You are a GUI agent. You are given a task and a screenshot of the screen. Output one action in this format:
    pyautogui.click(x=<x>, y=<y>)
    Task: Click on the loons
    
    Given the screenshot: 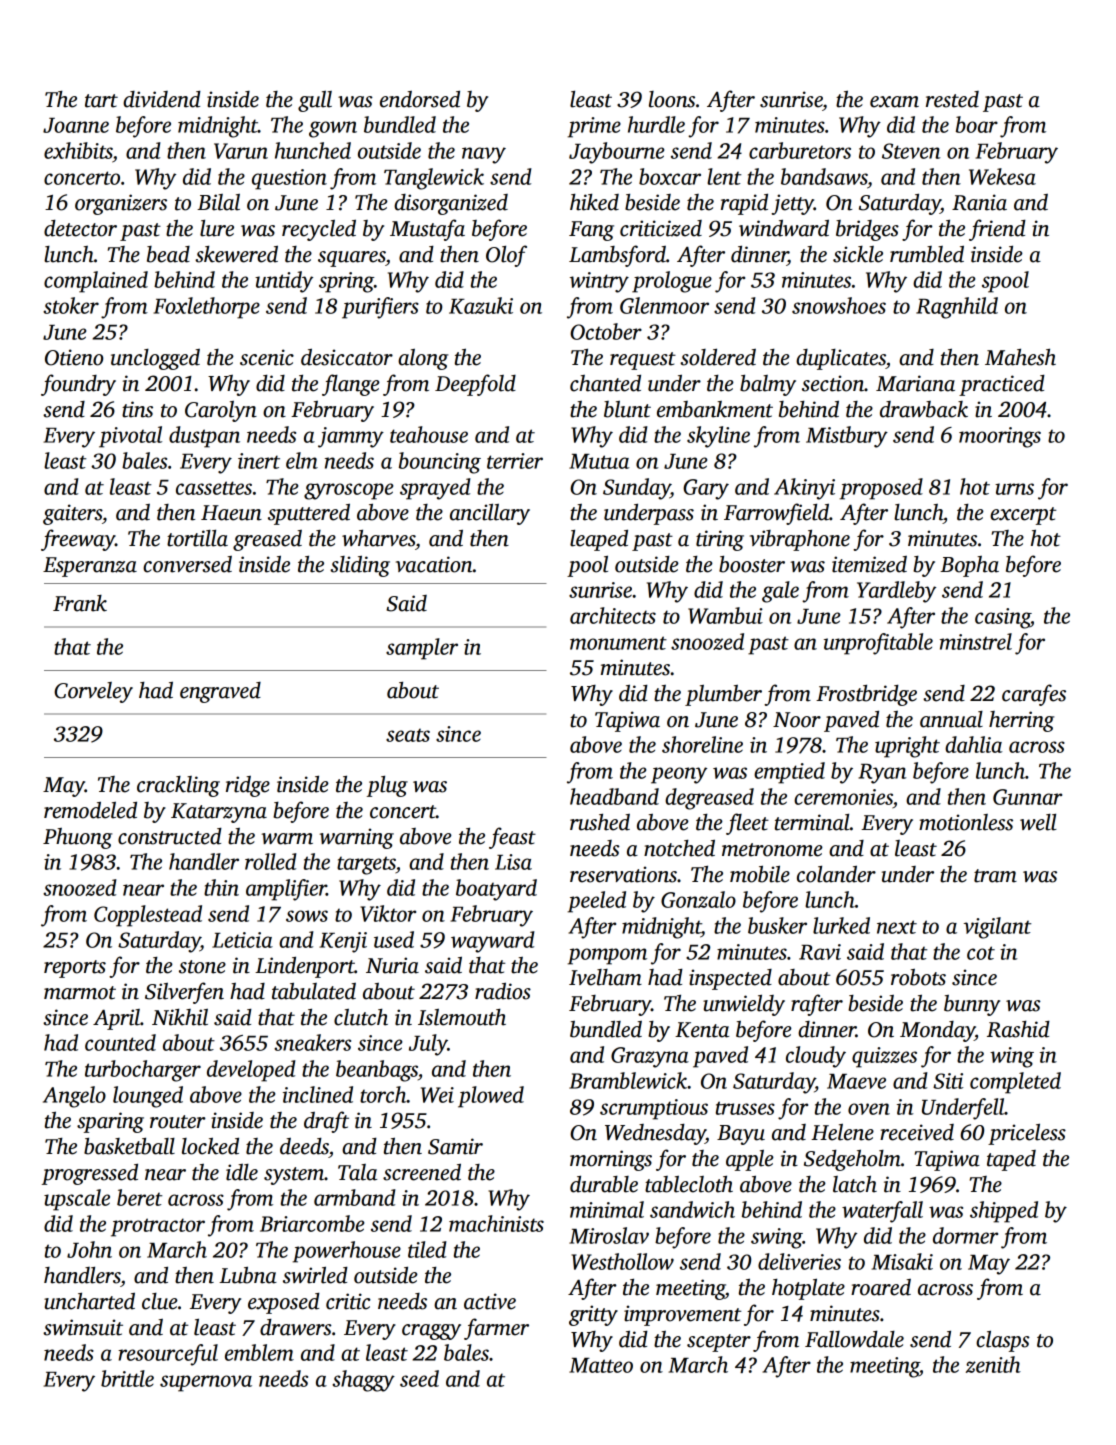 What is the action you would take?
    pyautogui.click(x=672, y=99)
